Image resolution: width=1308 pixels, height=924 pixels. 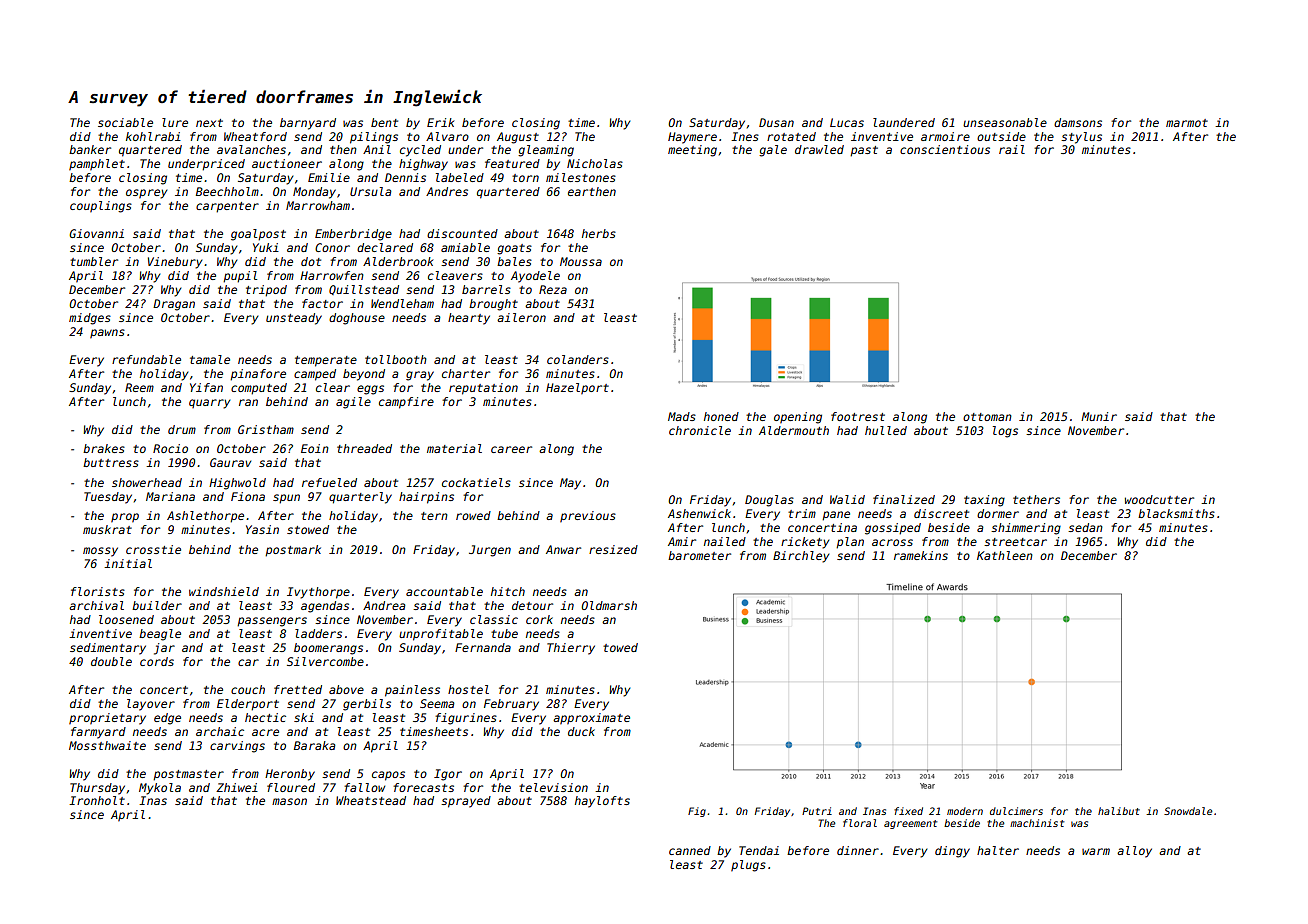 What do you see at coordinates (1005, 555) in the document?
I see `Kathleen` at bounding box center [1005, 555].
